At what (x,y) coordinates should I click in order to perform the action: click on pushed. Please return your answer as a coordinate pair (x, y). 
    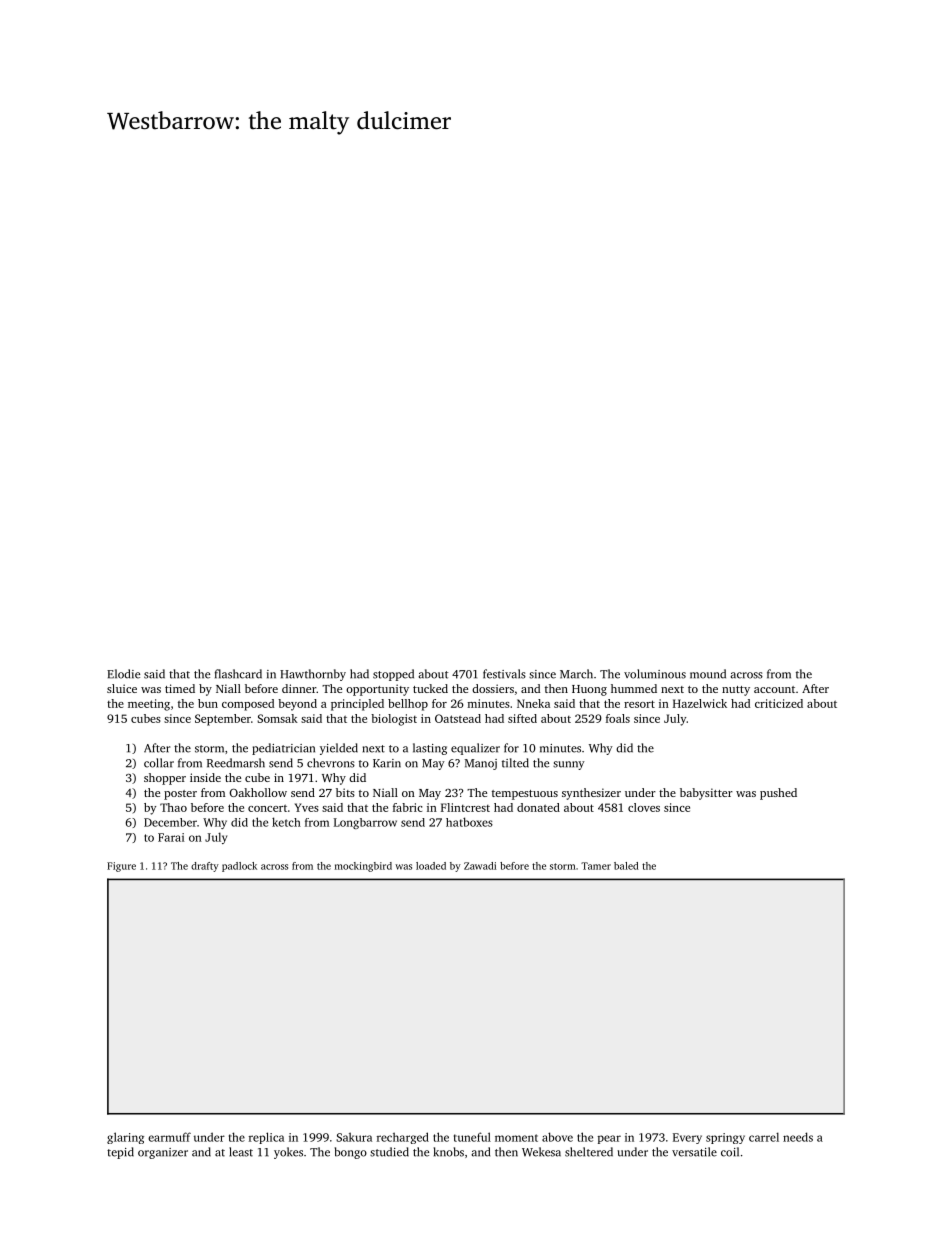
    Looking at the image, I should click on (778, 794).
